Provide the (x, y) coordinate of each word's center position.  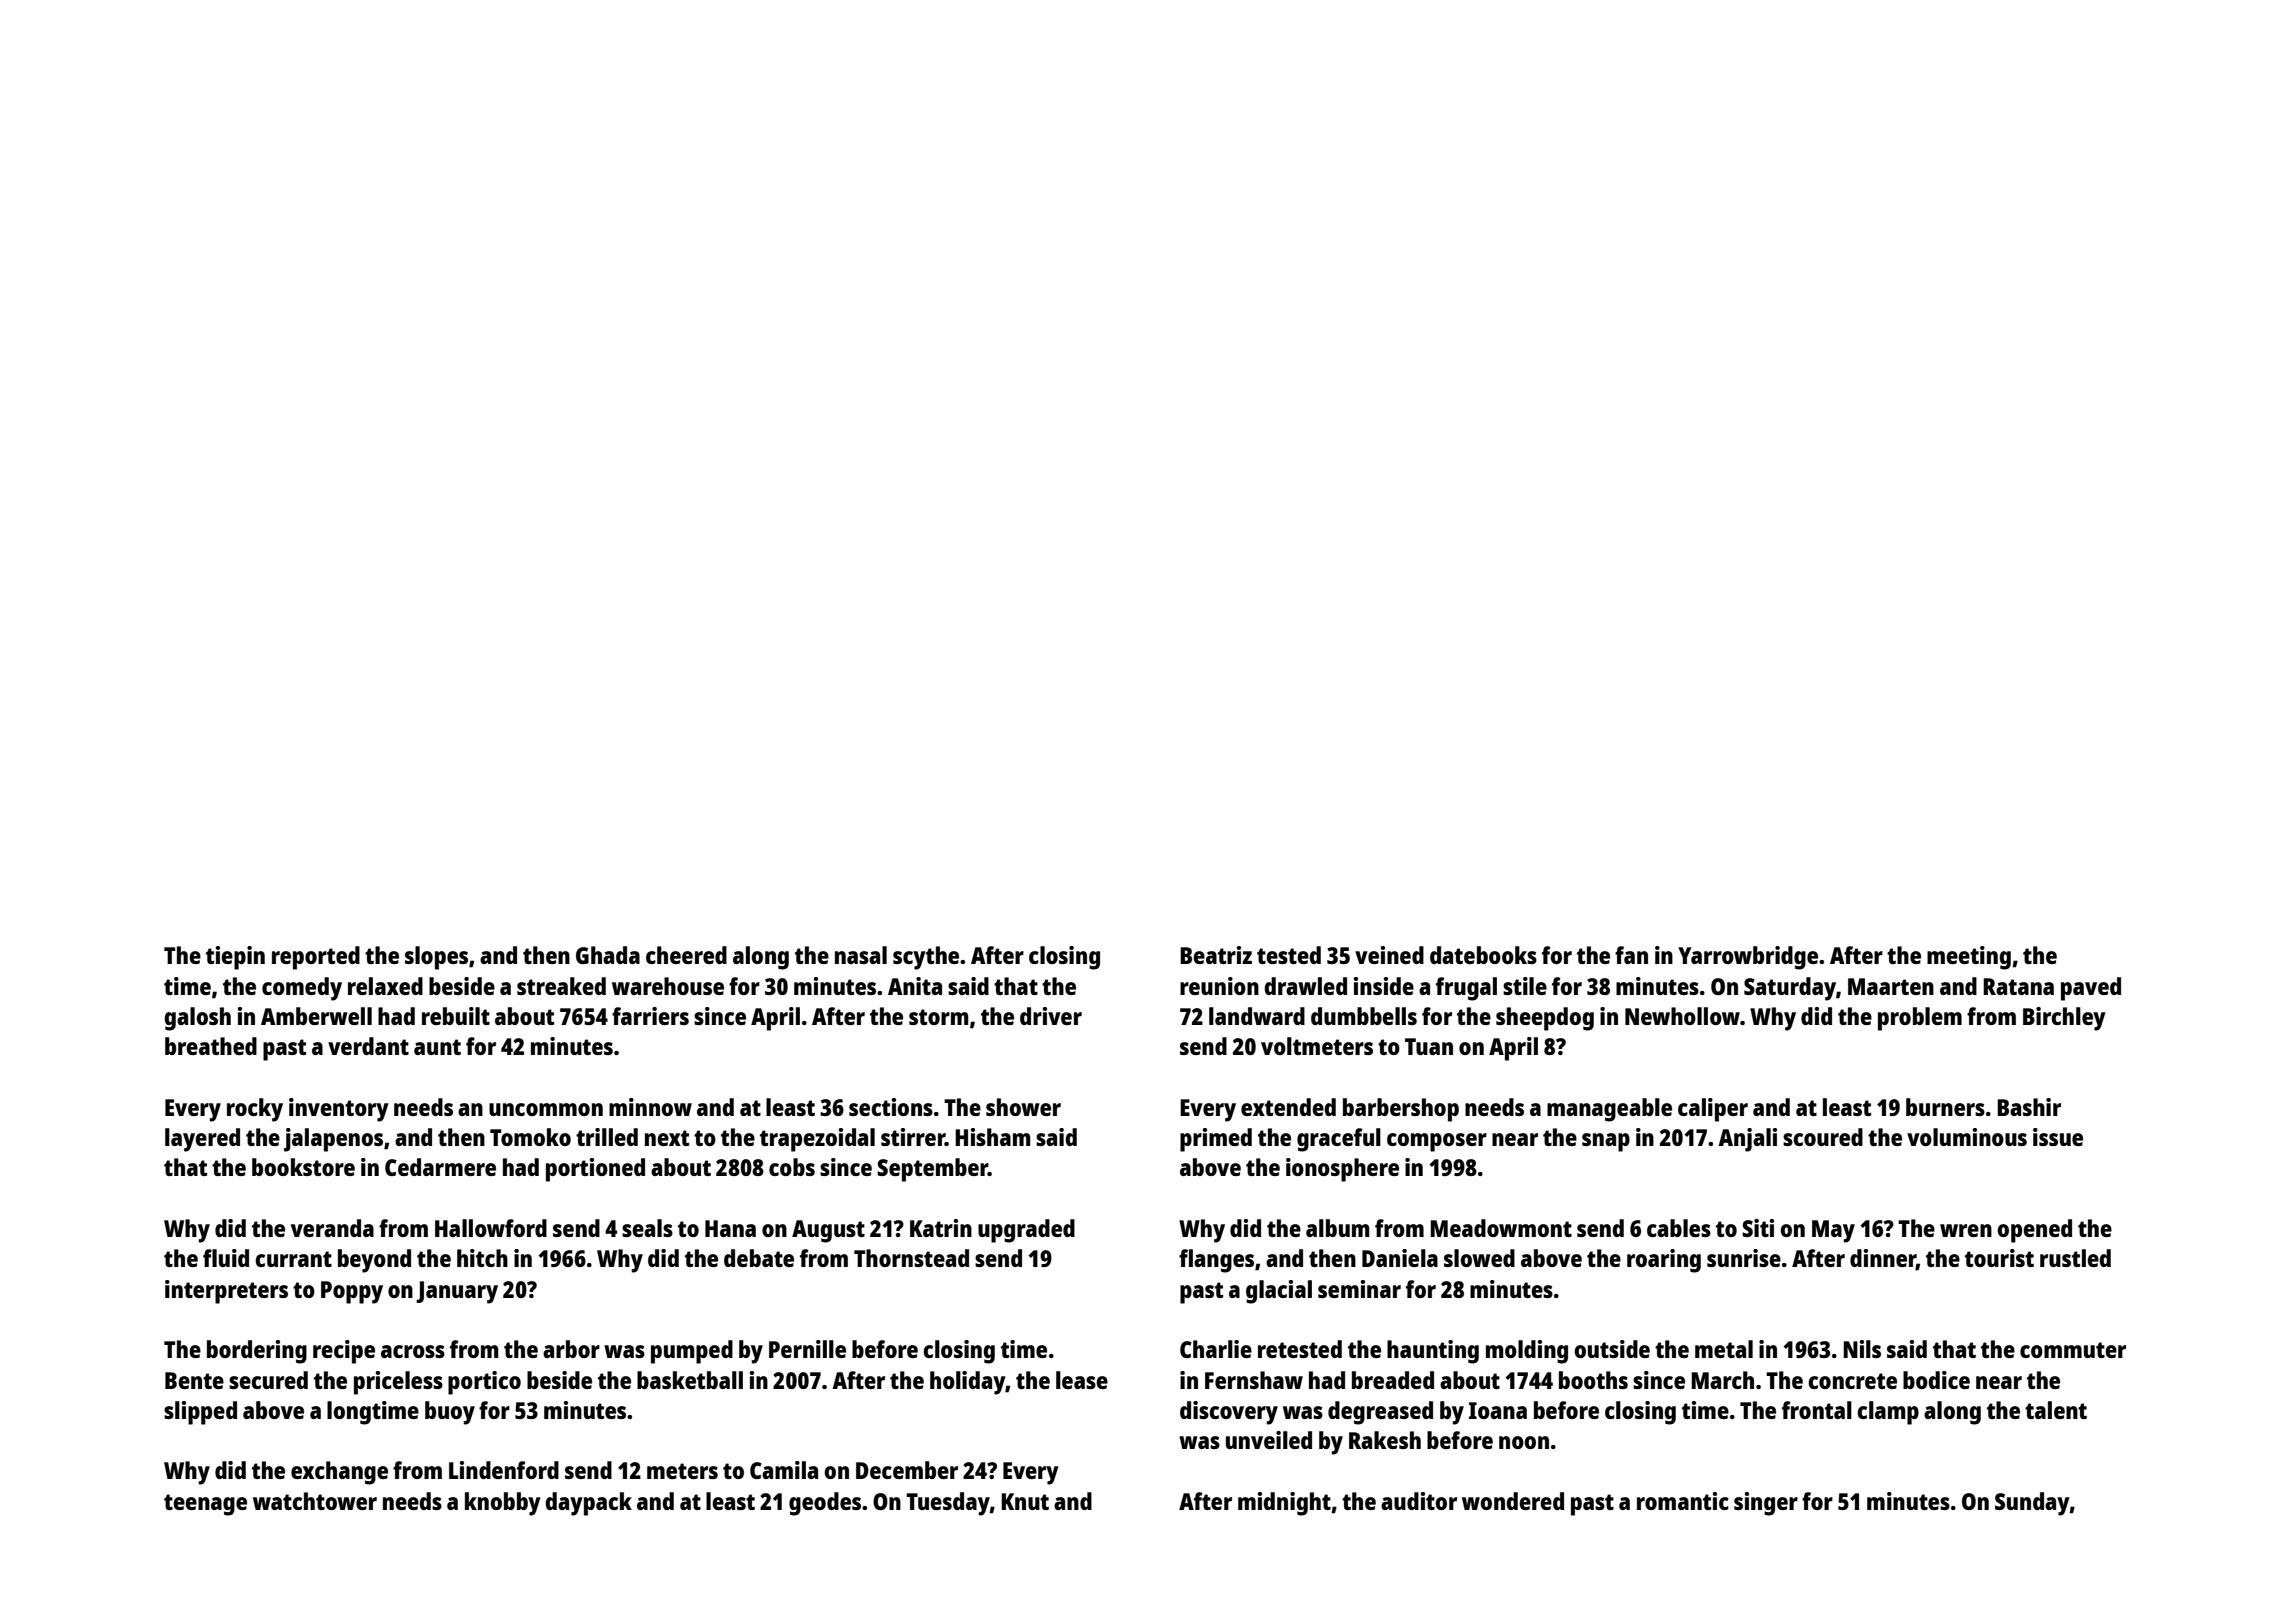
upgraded (1026, 1231)
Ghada (608, 955)
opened (2034, 1231)
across (413, 1351)
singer (1766, 1504)
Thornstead (911, 1258)
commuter (2073, 1350)
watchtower (315, 1501)
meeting (1969, 958)
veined (1389, 955)
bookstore (303, 1167)
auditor (1419, 1501)
